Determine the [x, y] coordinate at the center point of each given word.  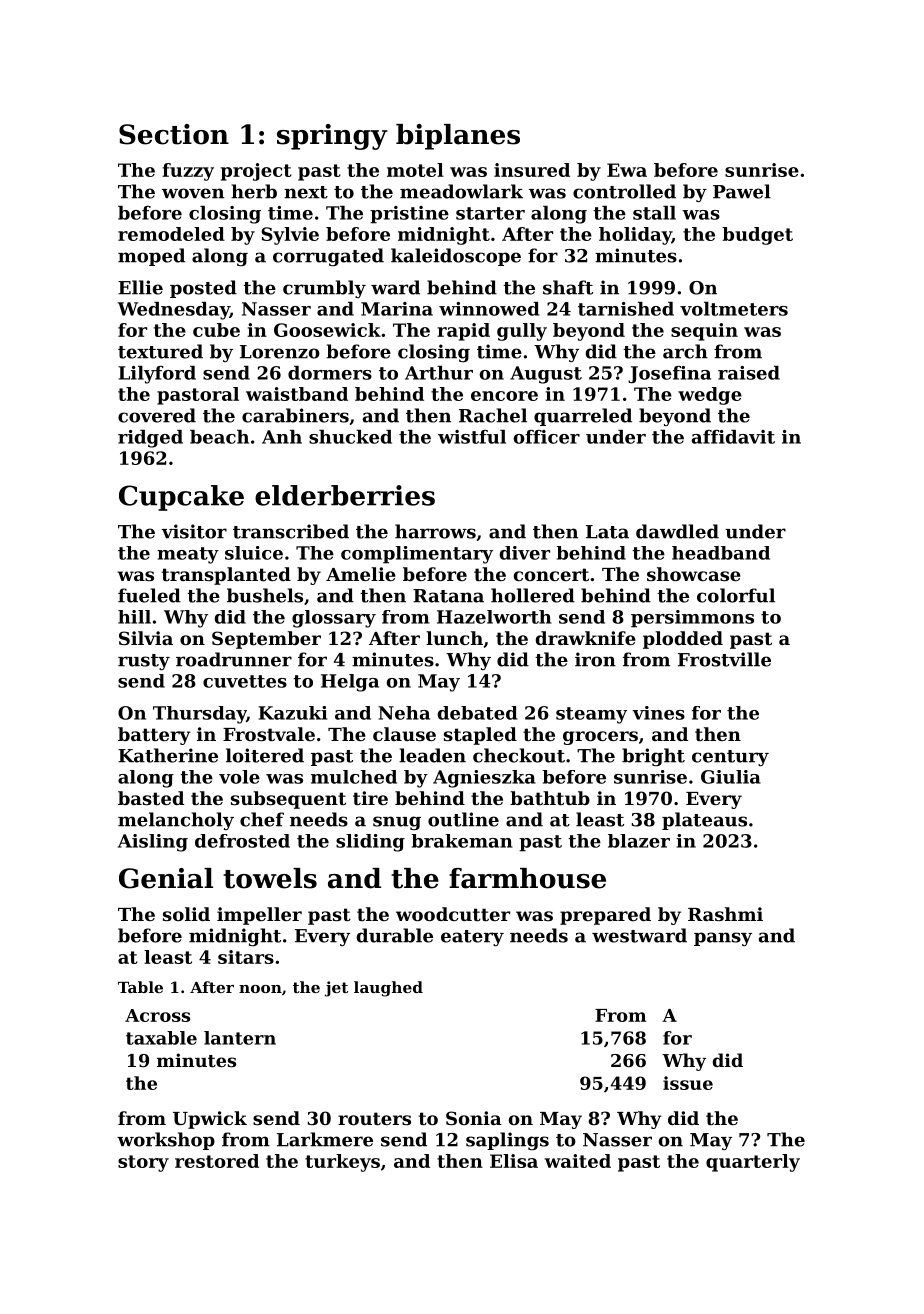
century [730, 758]
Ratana [448, 596]
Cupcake [181, 498]
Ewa [627, 170]
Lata [607, 532]
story [143, 1163]
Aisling [153, 843]
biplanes [458, 137]
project [256, 172]
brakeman [462, 841]
